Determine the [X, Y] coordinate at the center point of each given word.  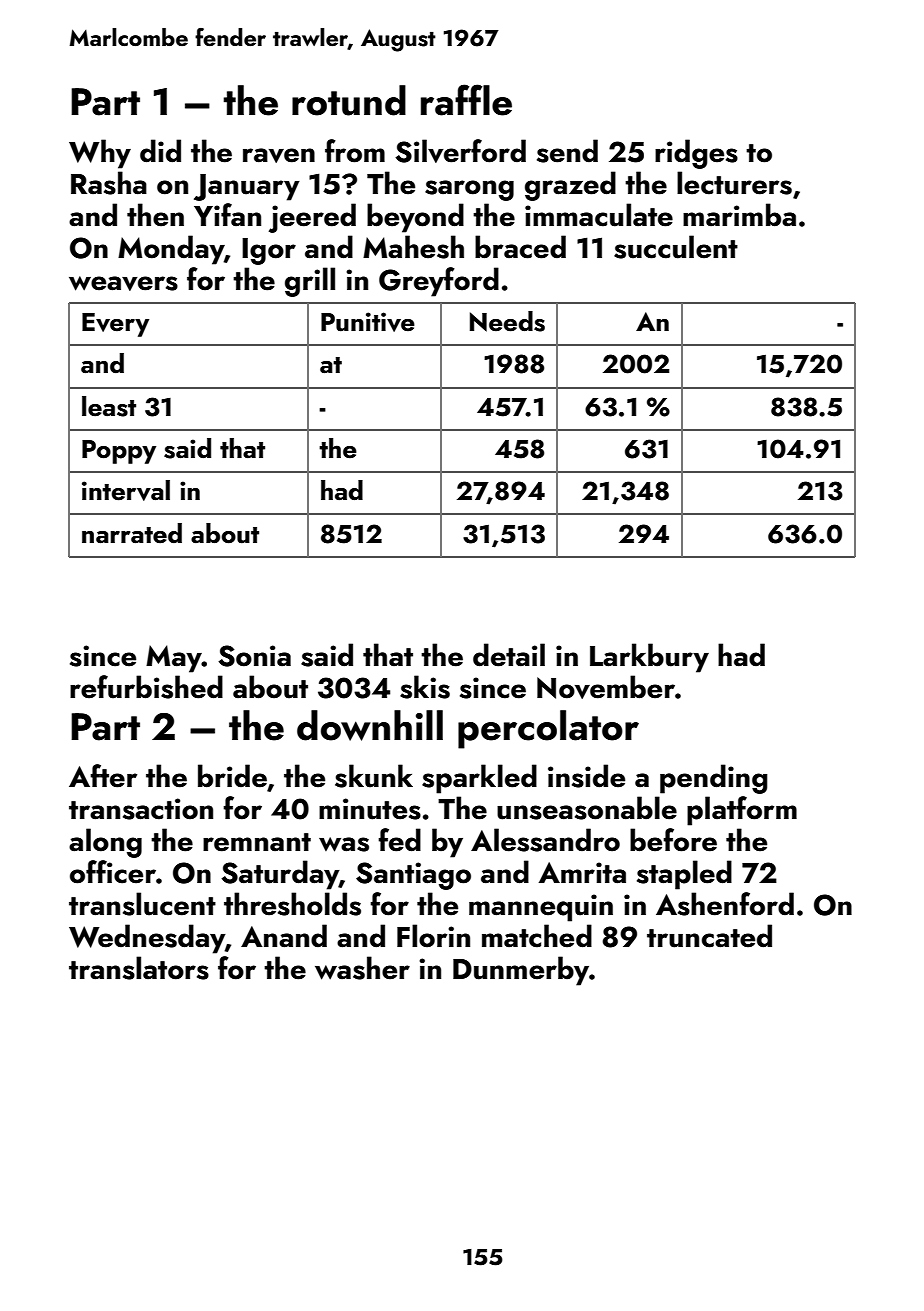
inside [586, 776]
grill [310, 282]
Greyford [439, 282]
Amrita [582, 873]
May [174, 659]
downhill [370, 725]
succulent [676, 247]
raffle [466, 100]
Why [100, 154]
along [105, 843]
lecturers [734, 183]
